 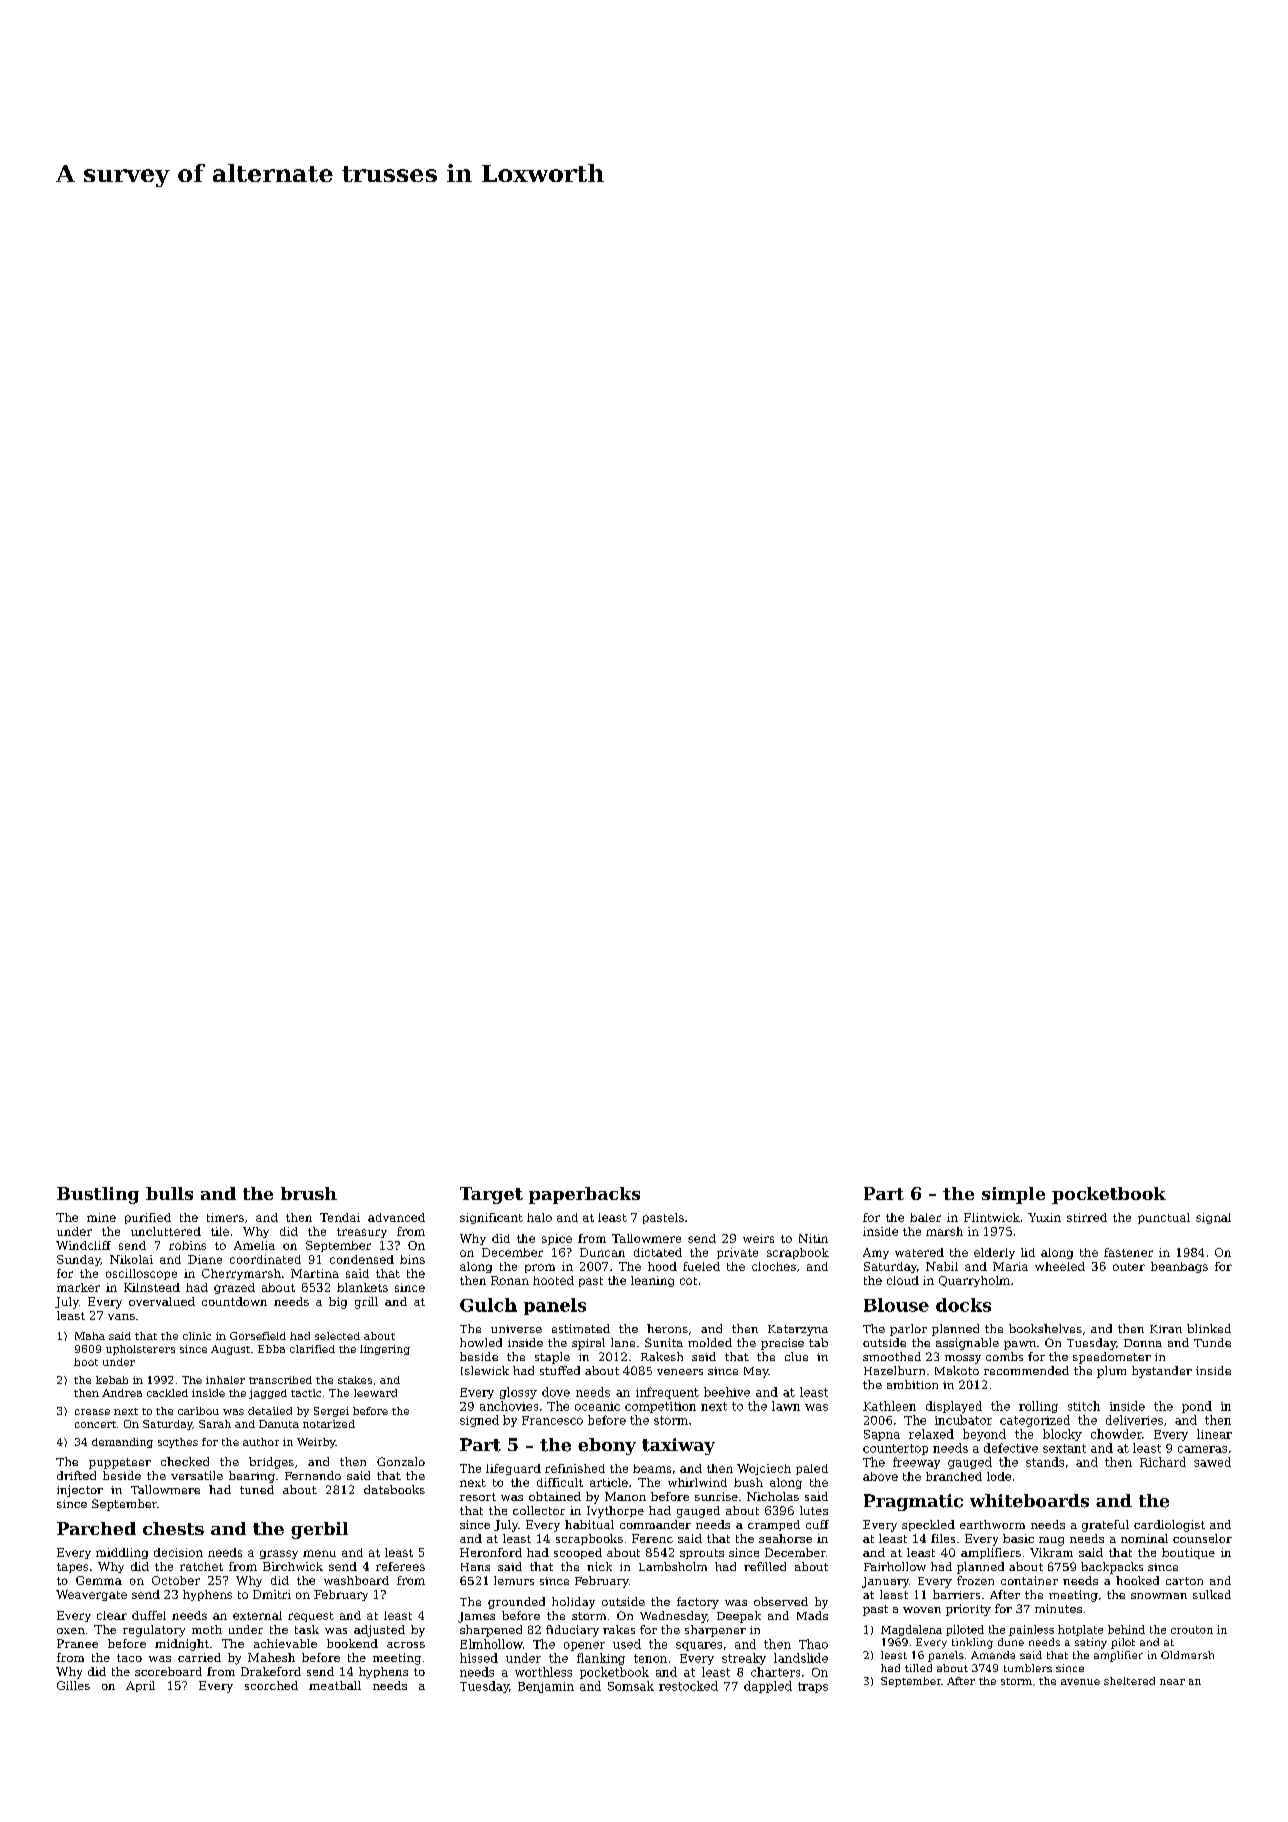 What do you see at coordinates (1202, 1449) in the screenshot?
I see `cameras` at bounding box center [1202, 1449].
